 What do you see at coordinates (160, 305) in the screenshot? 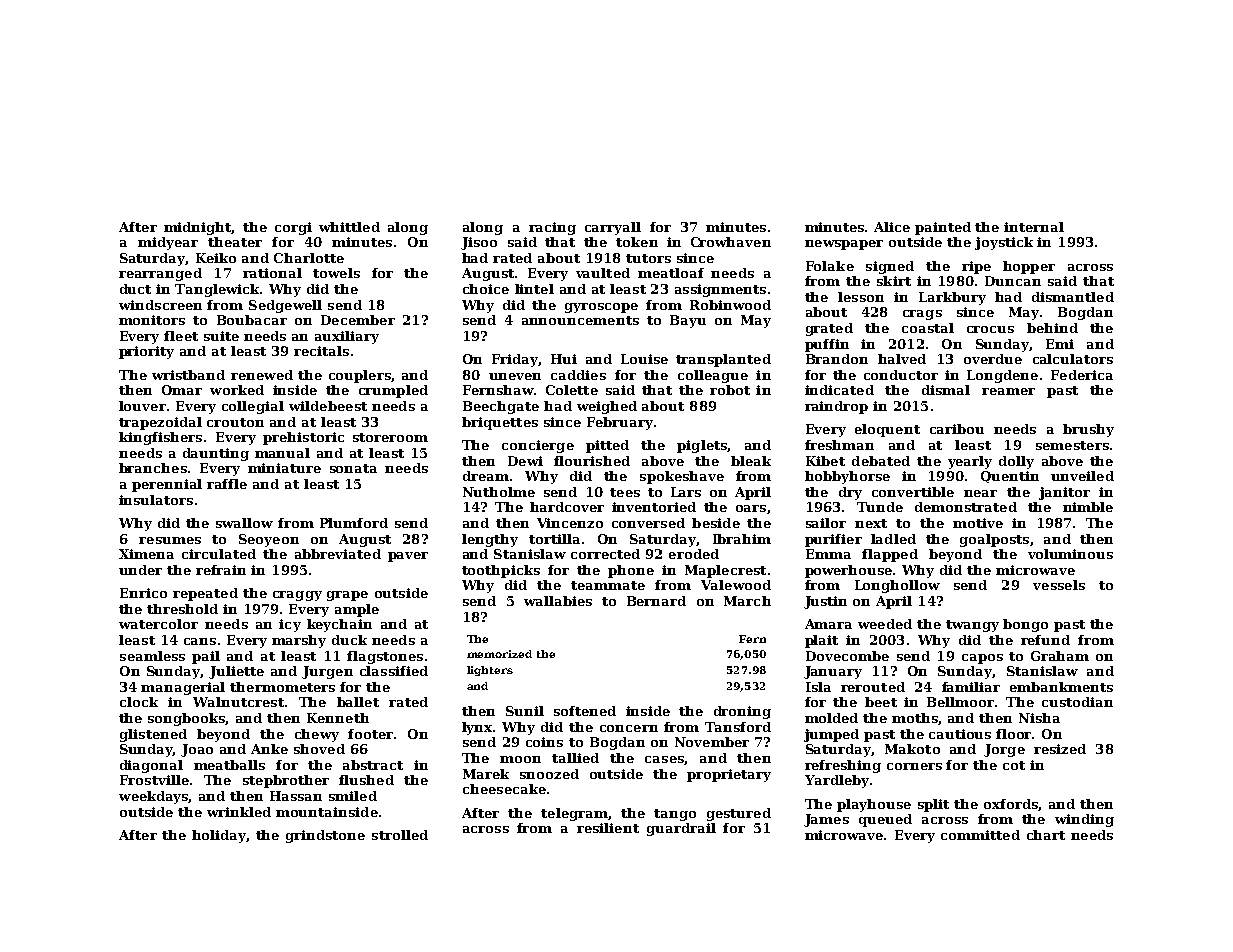
I see `windscreen` at bounding box center [160, 305].
